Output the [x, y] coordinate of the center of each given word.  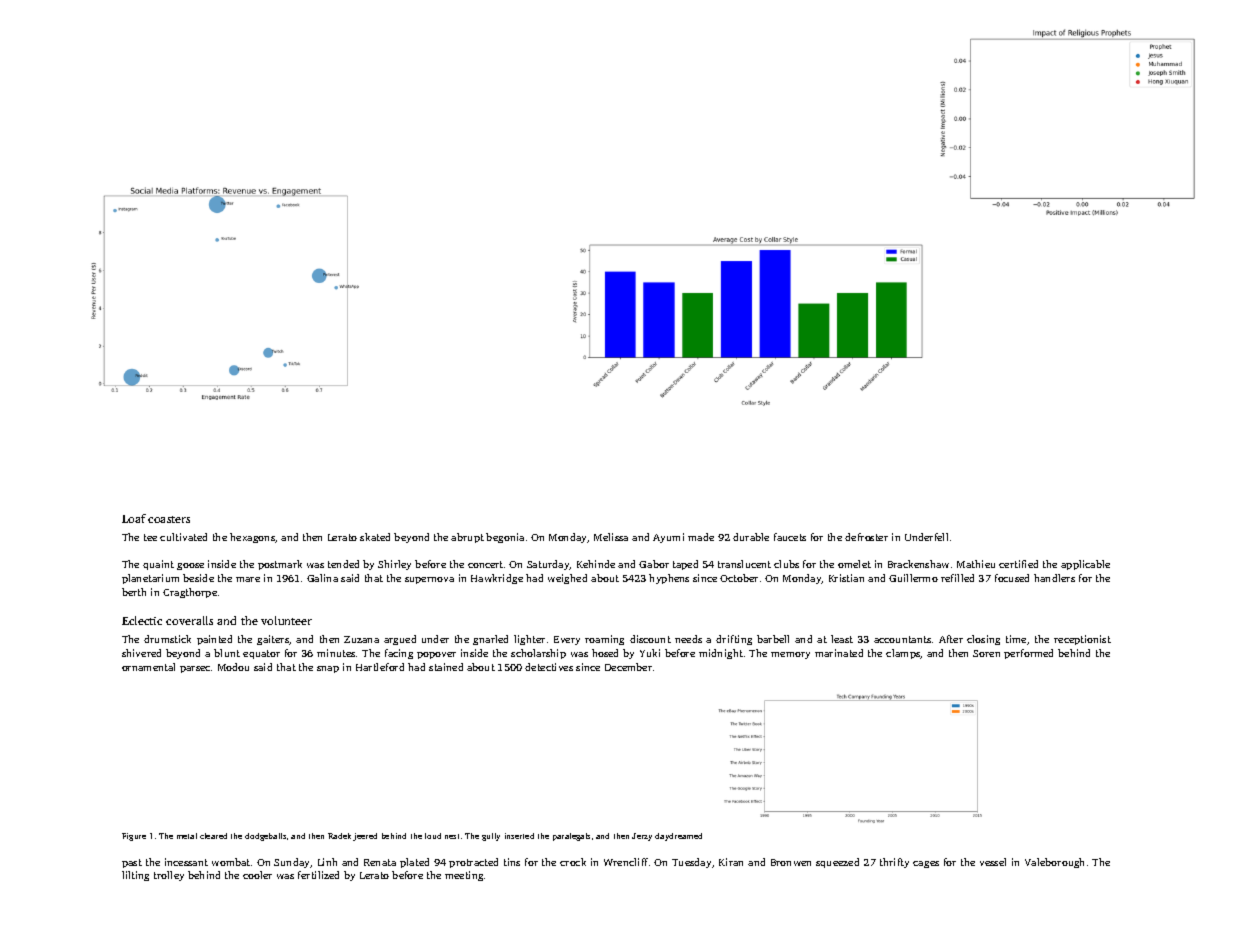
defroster [866, 537]
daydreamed [678, 837]
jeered [365, 837]
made [701, 537]
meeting [464, 876]
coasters [169, 519]
